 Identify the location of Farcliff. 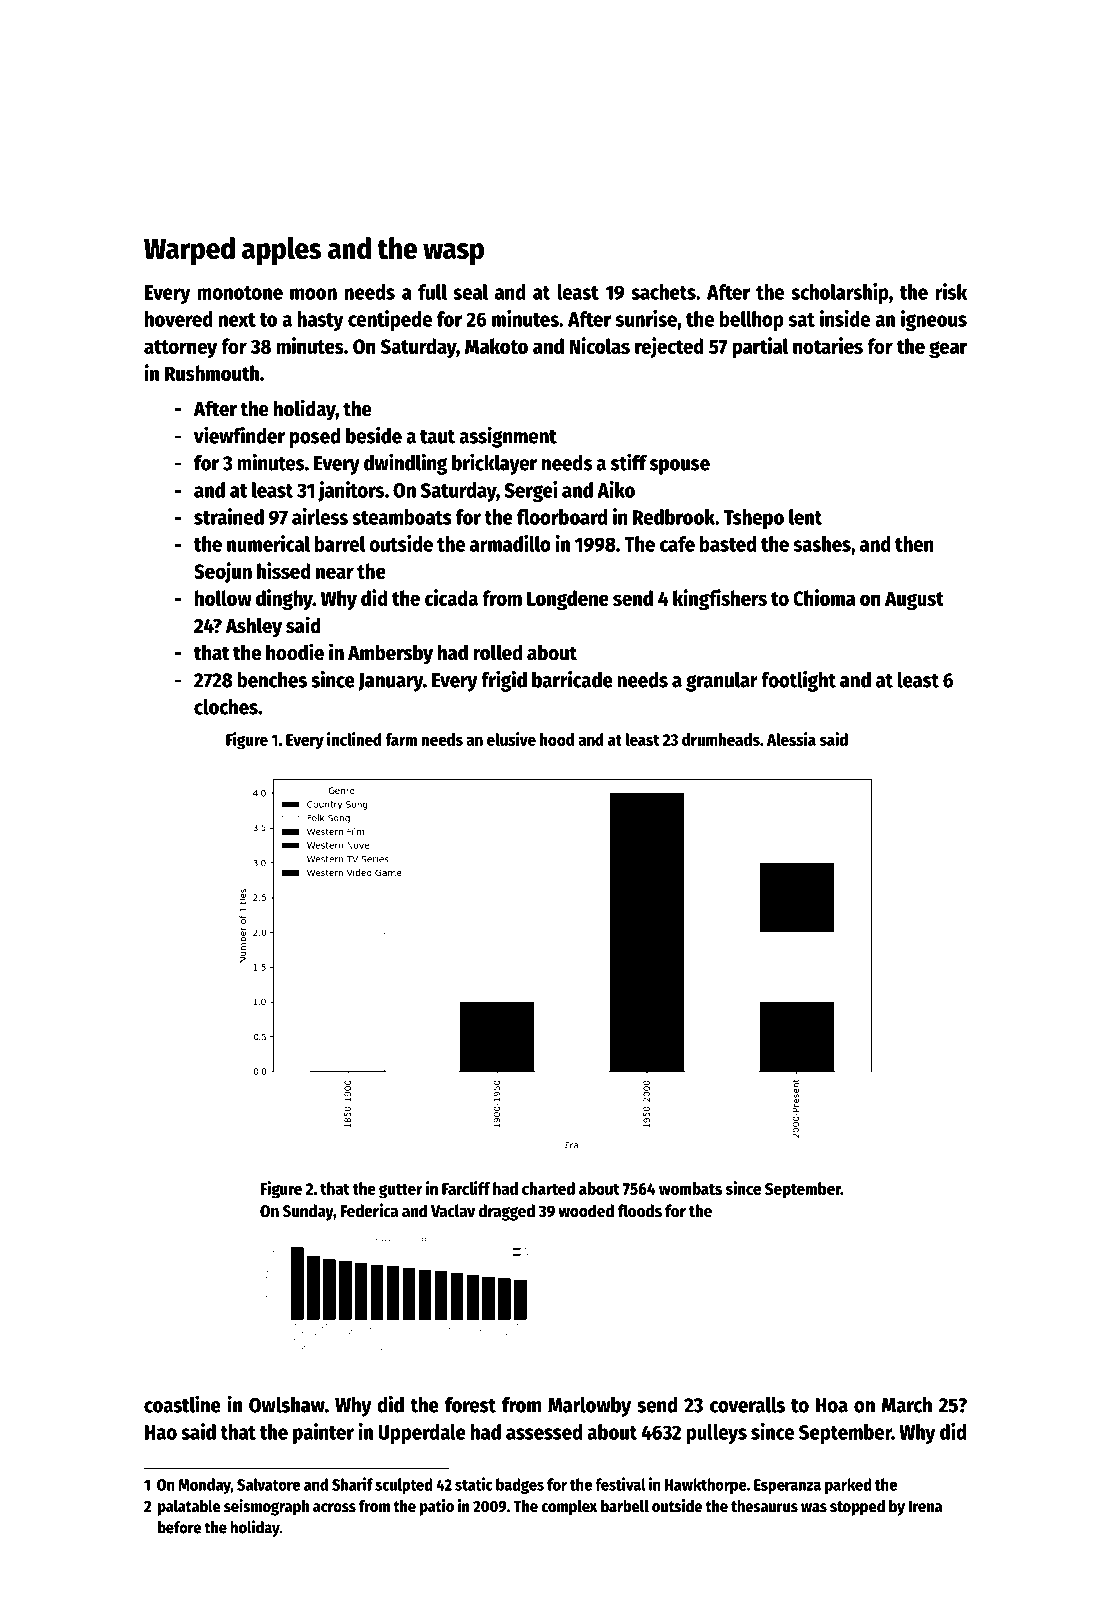
(466, 1188).
